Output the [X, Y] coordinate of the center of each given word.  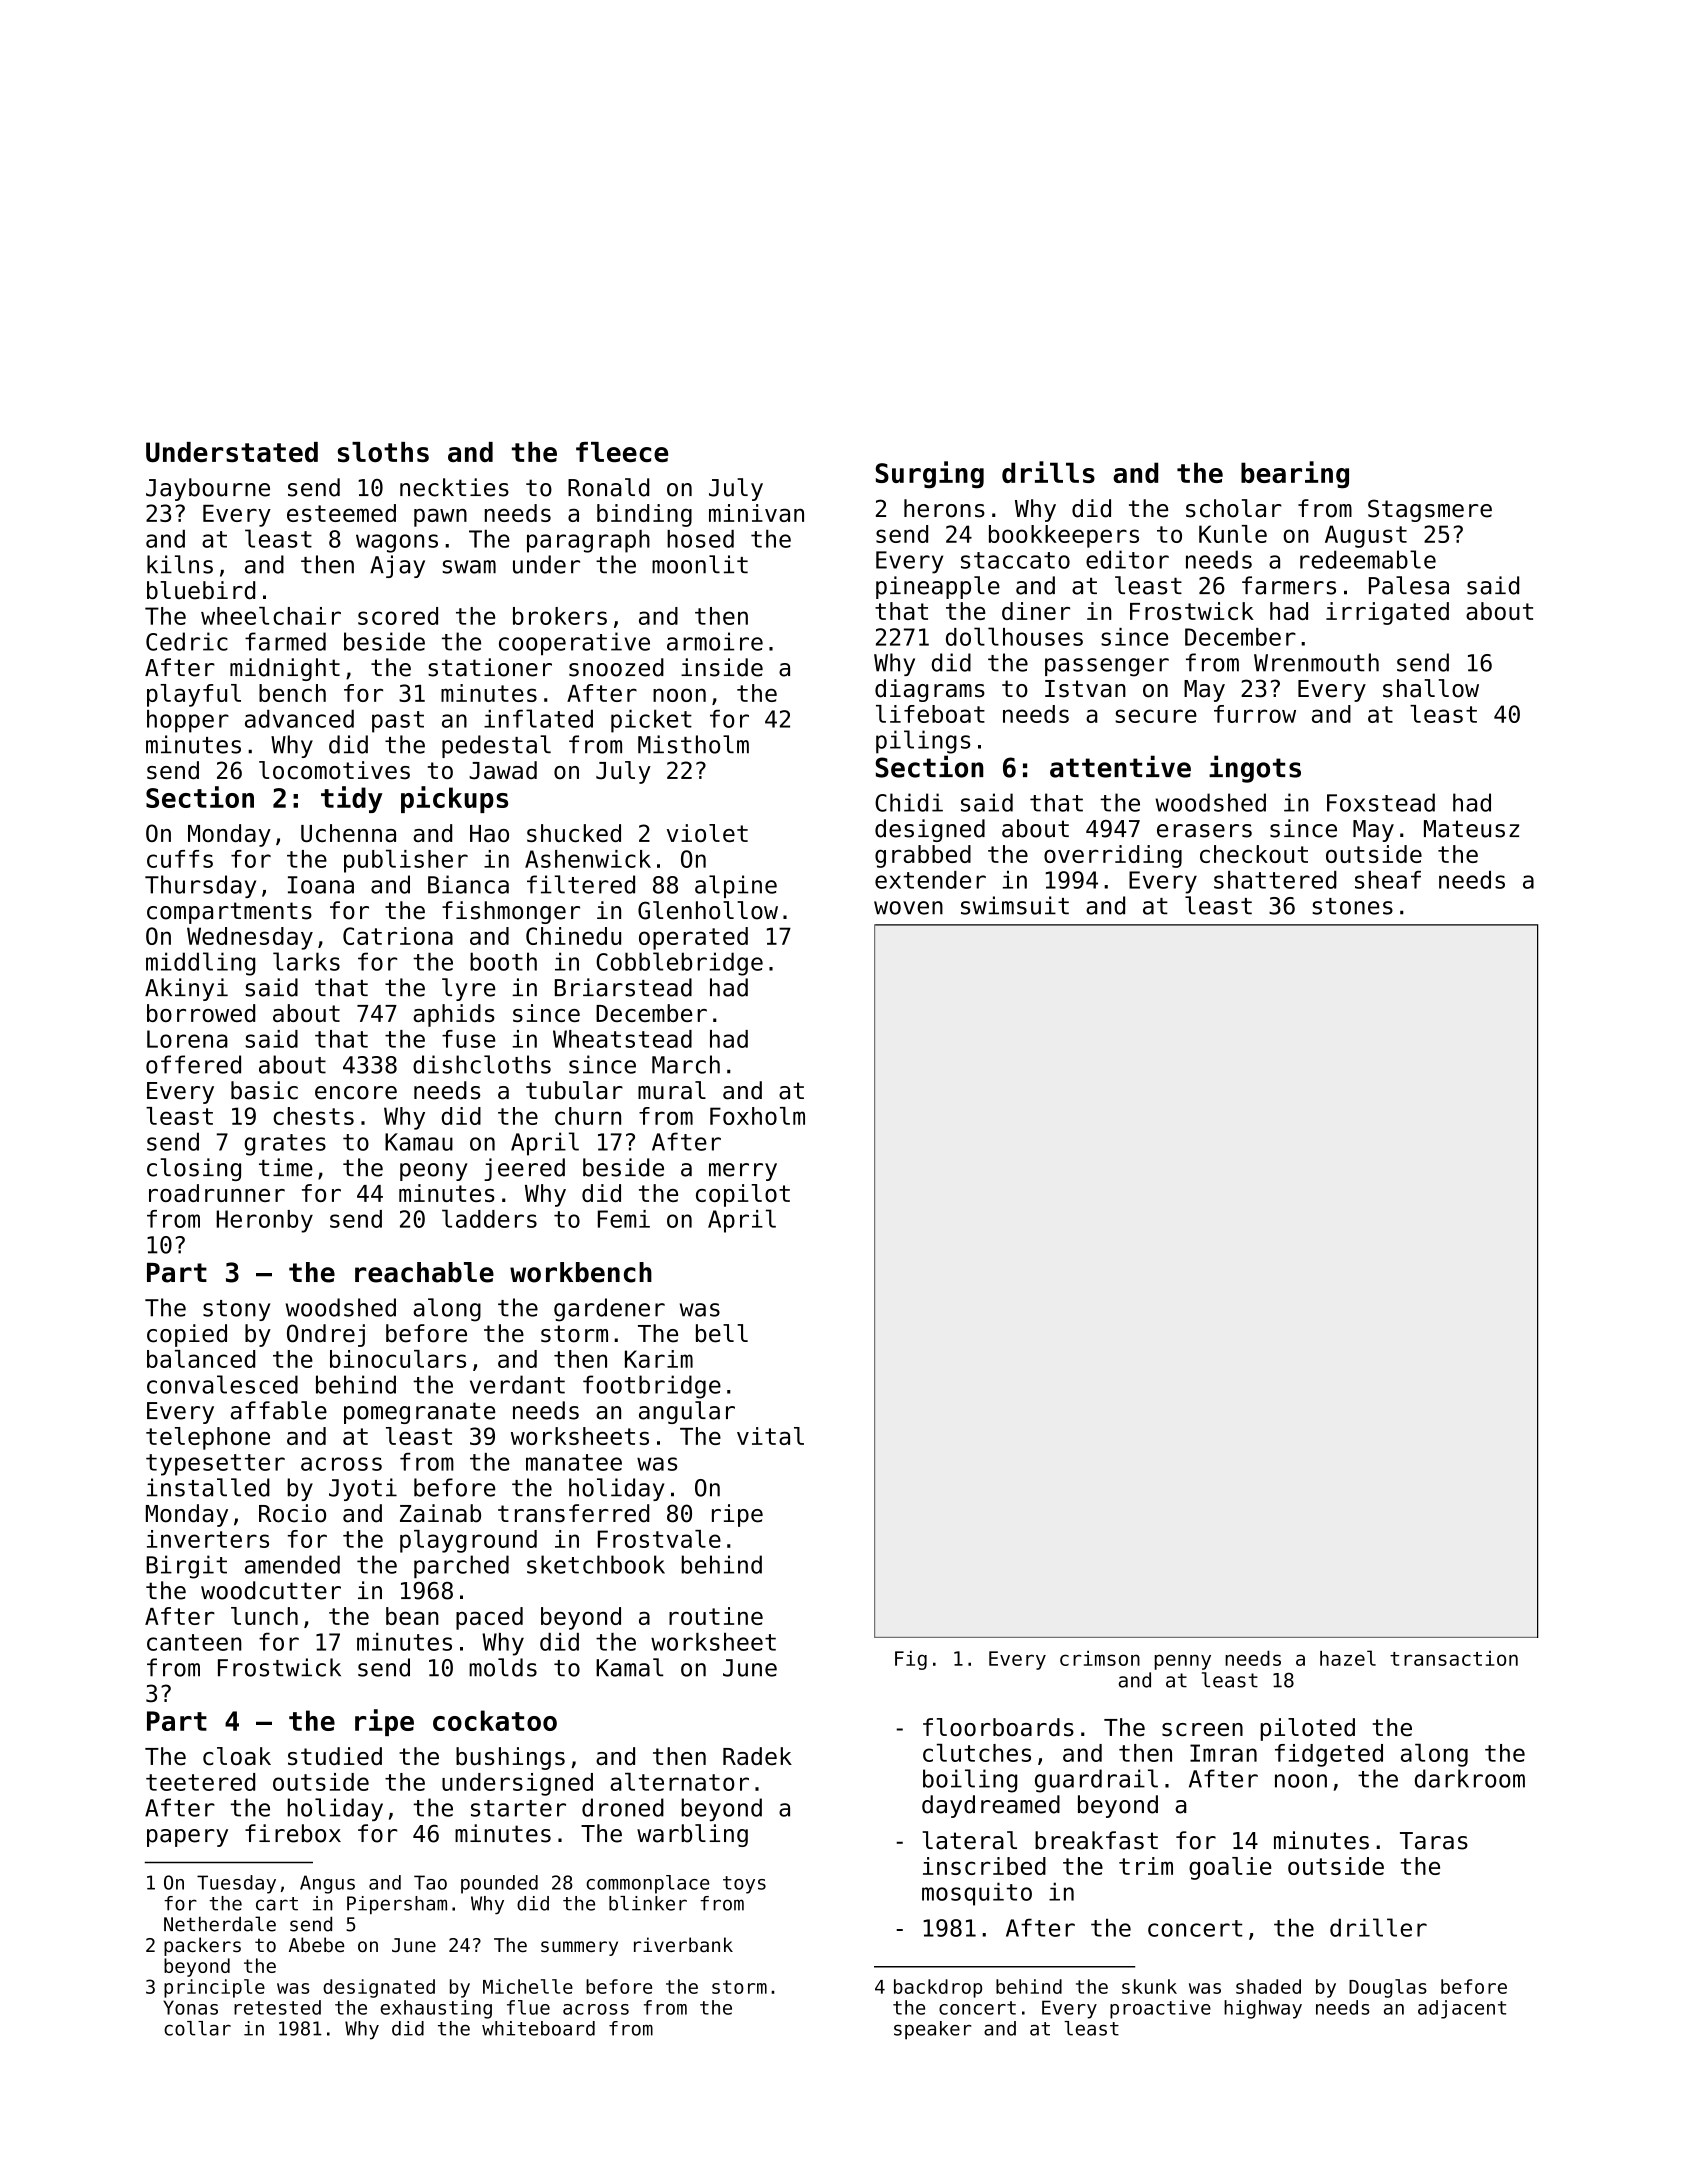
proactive [1160, 2009]
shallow [1431, 688]
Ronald [608, 487]
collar [197, 2028]
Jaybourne [208, 489]
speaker [932, 2030]
